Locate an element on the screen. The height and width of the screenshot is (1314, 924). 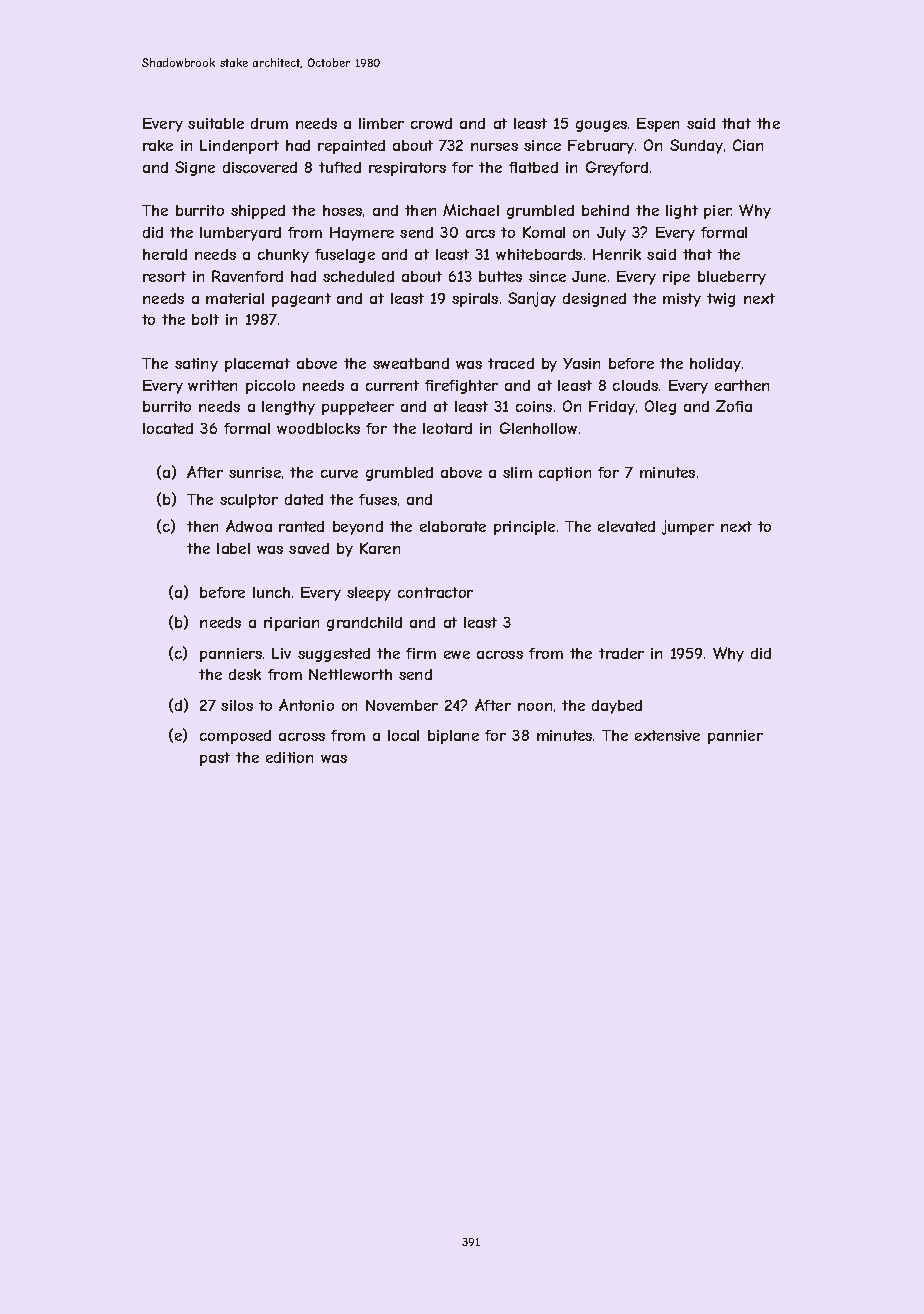
Zofia is located at coordinates (734, 406).
